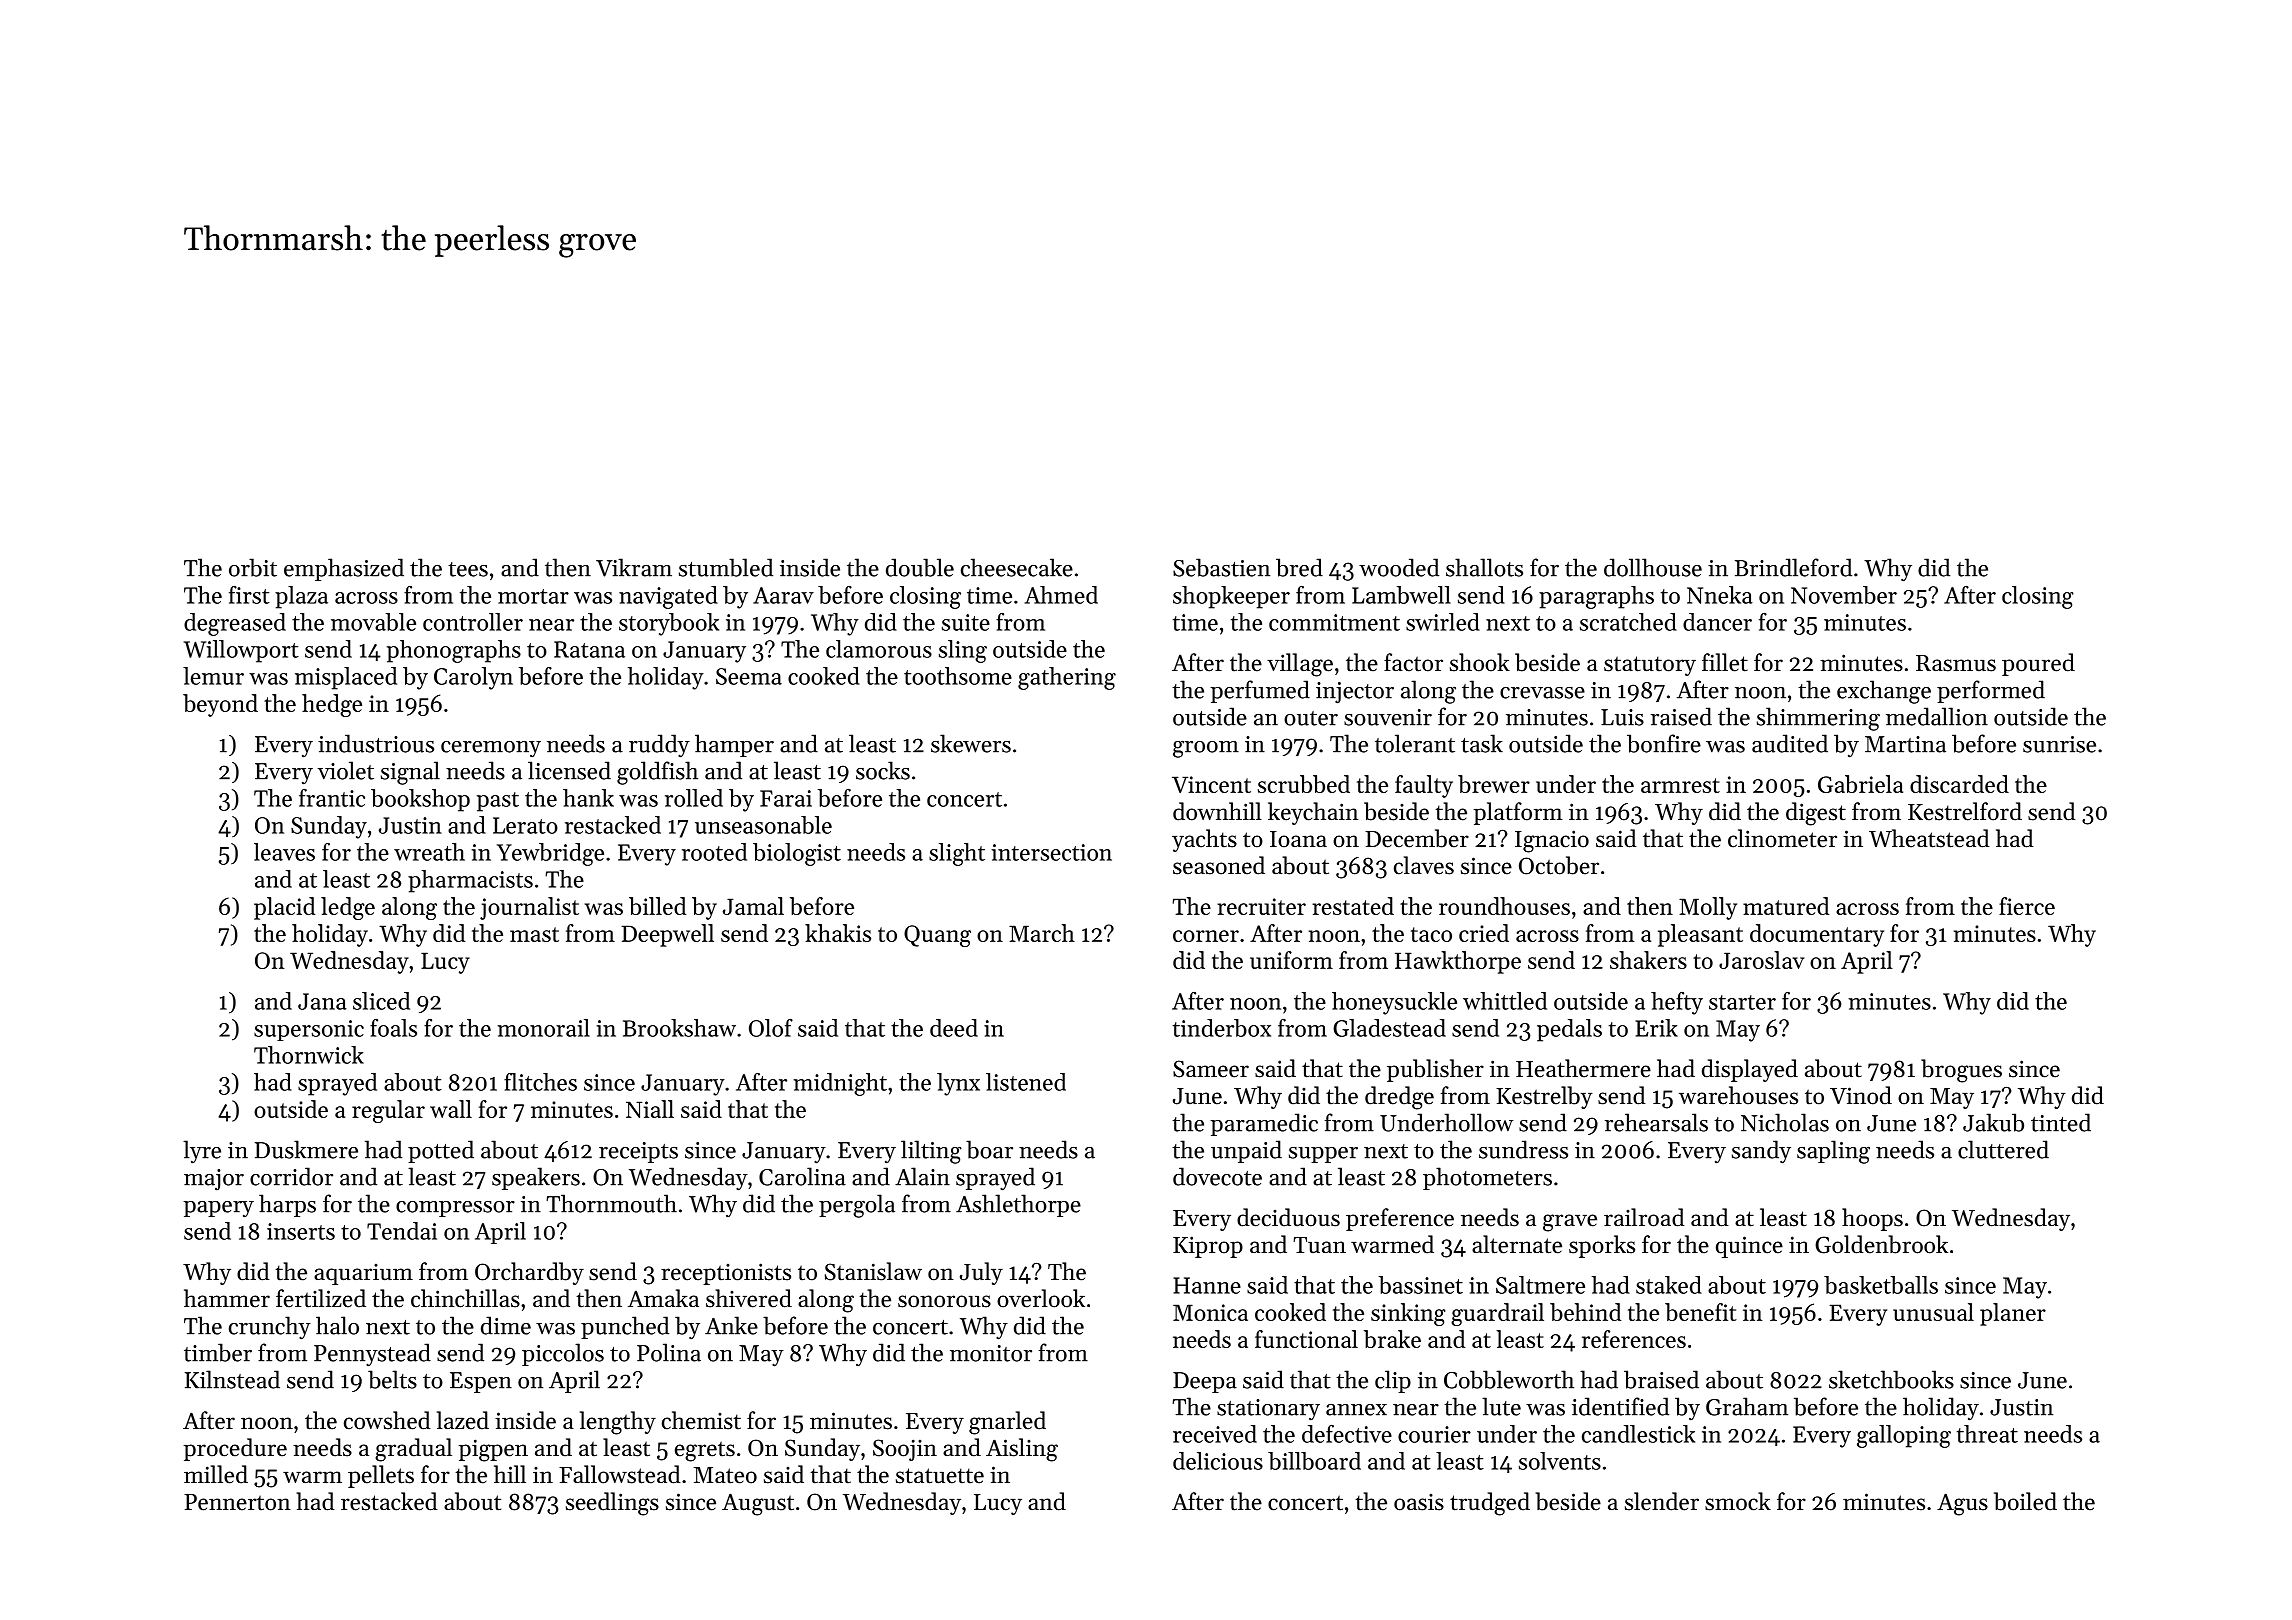 The width and height of the image is (2292, 1620). Describe the element at coordinates (1742, 1002) in the image. I see `starter` at that location.
